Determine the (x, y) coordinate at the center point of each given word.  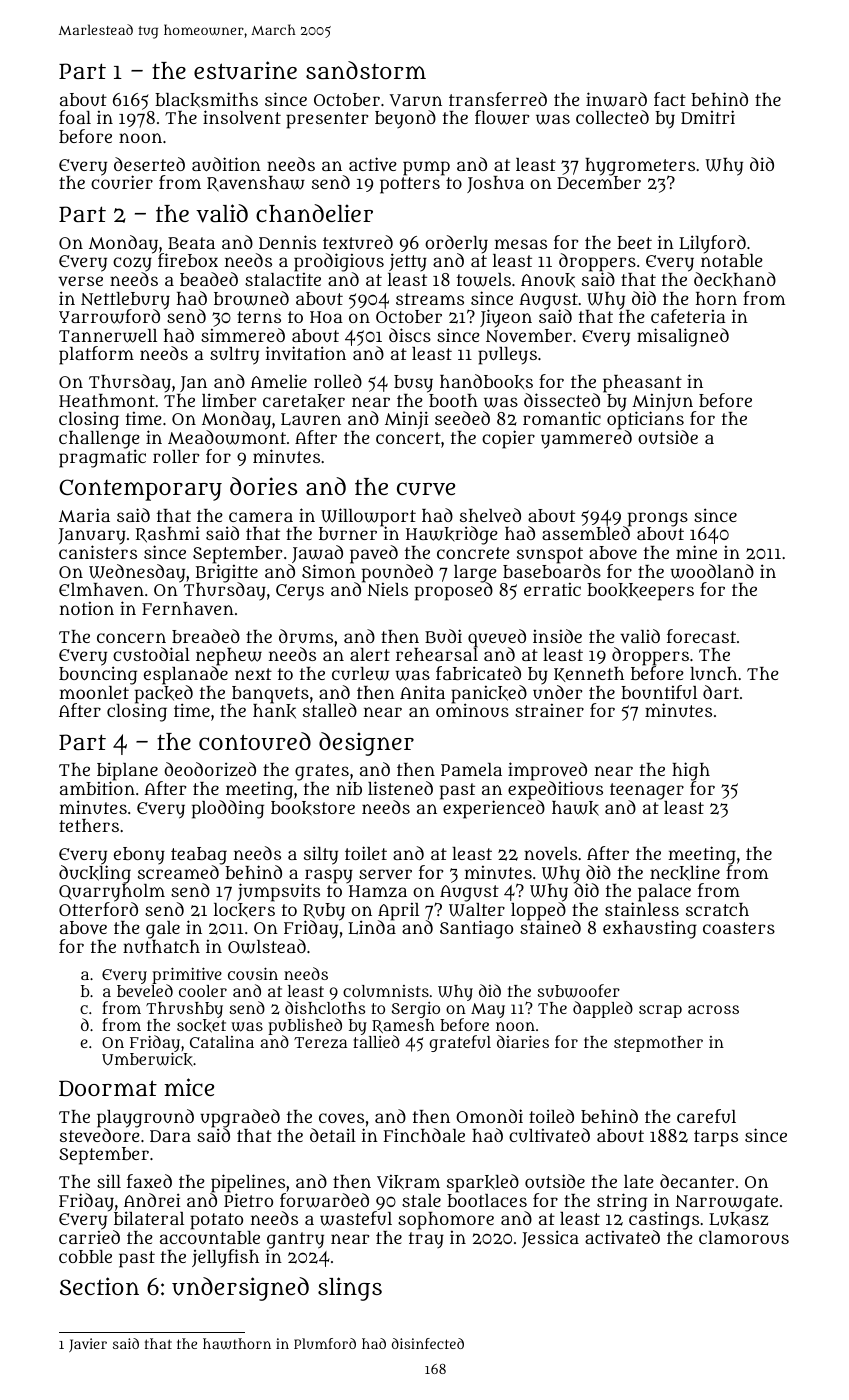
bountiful (659, 692)
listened (400, 788)
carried (89, 1237)
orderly (456, 244)
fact (670, 99)
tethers (89, 825)
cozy (132, 265)
